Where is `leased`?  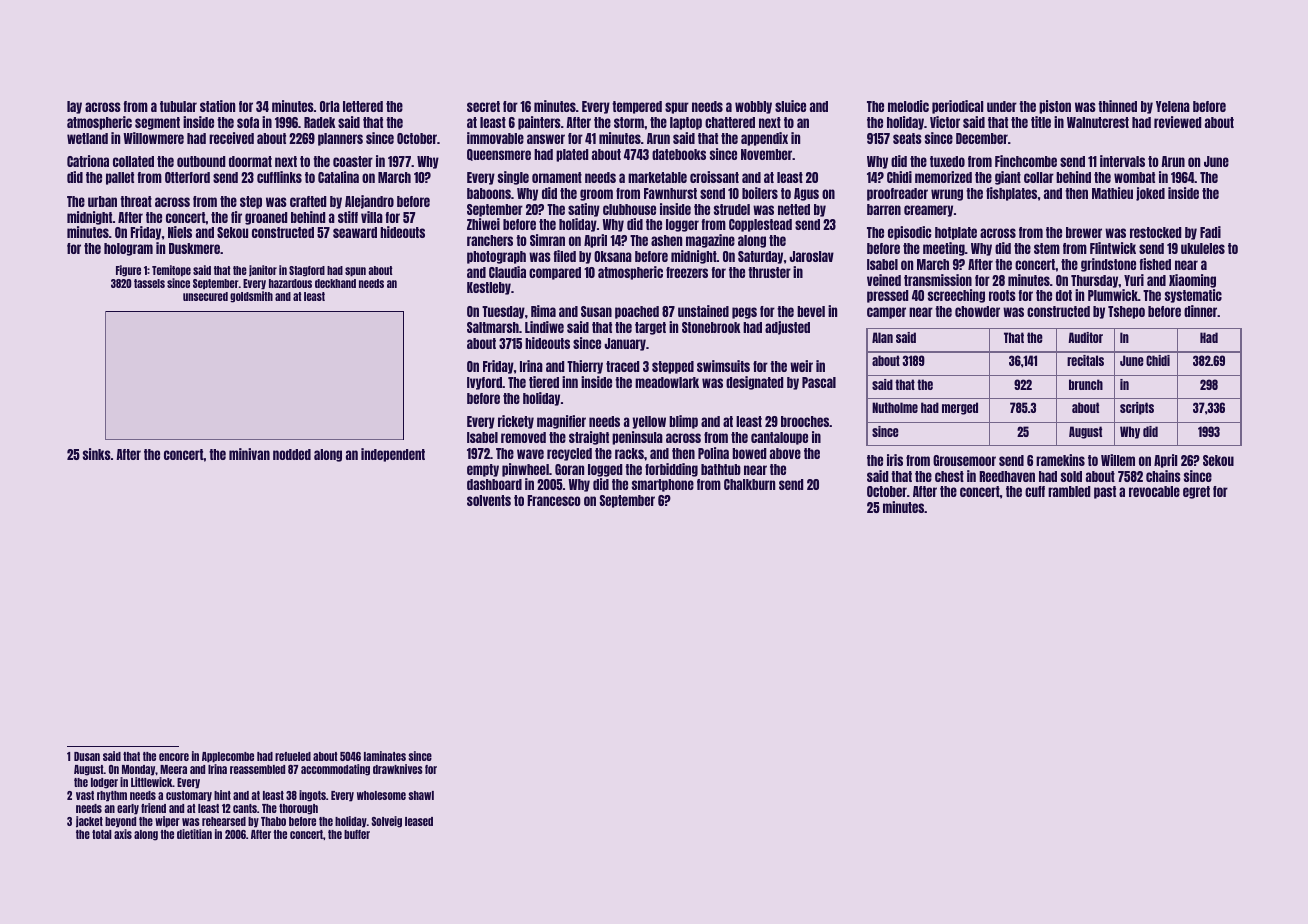 leased is located at coordinates (419, 821).
